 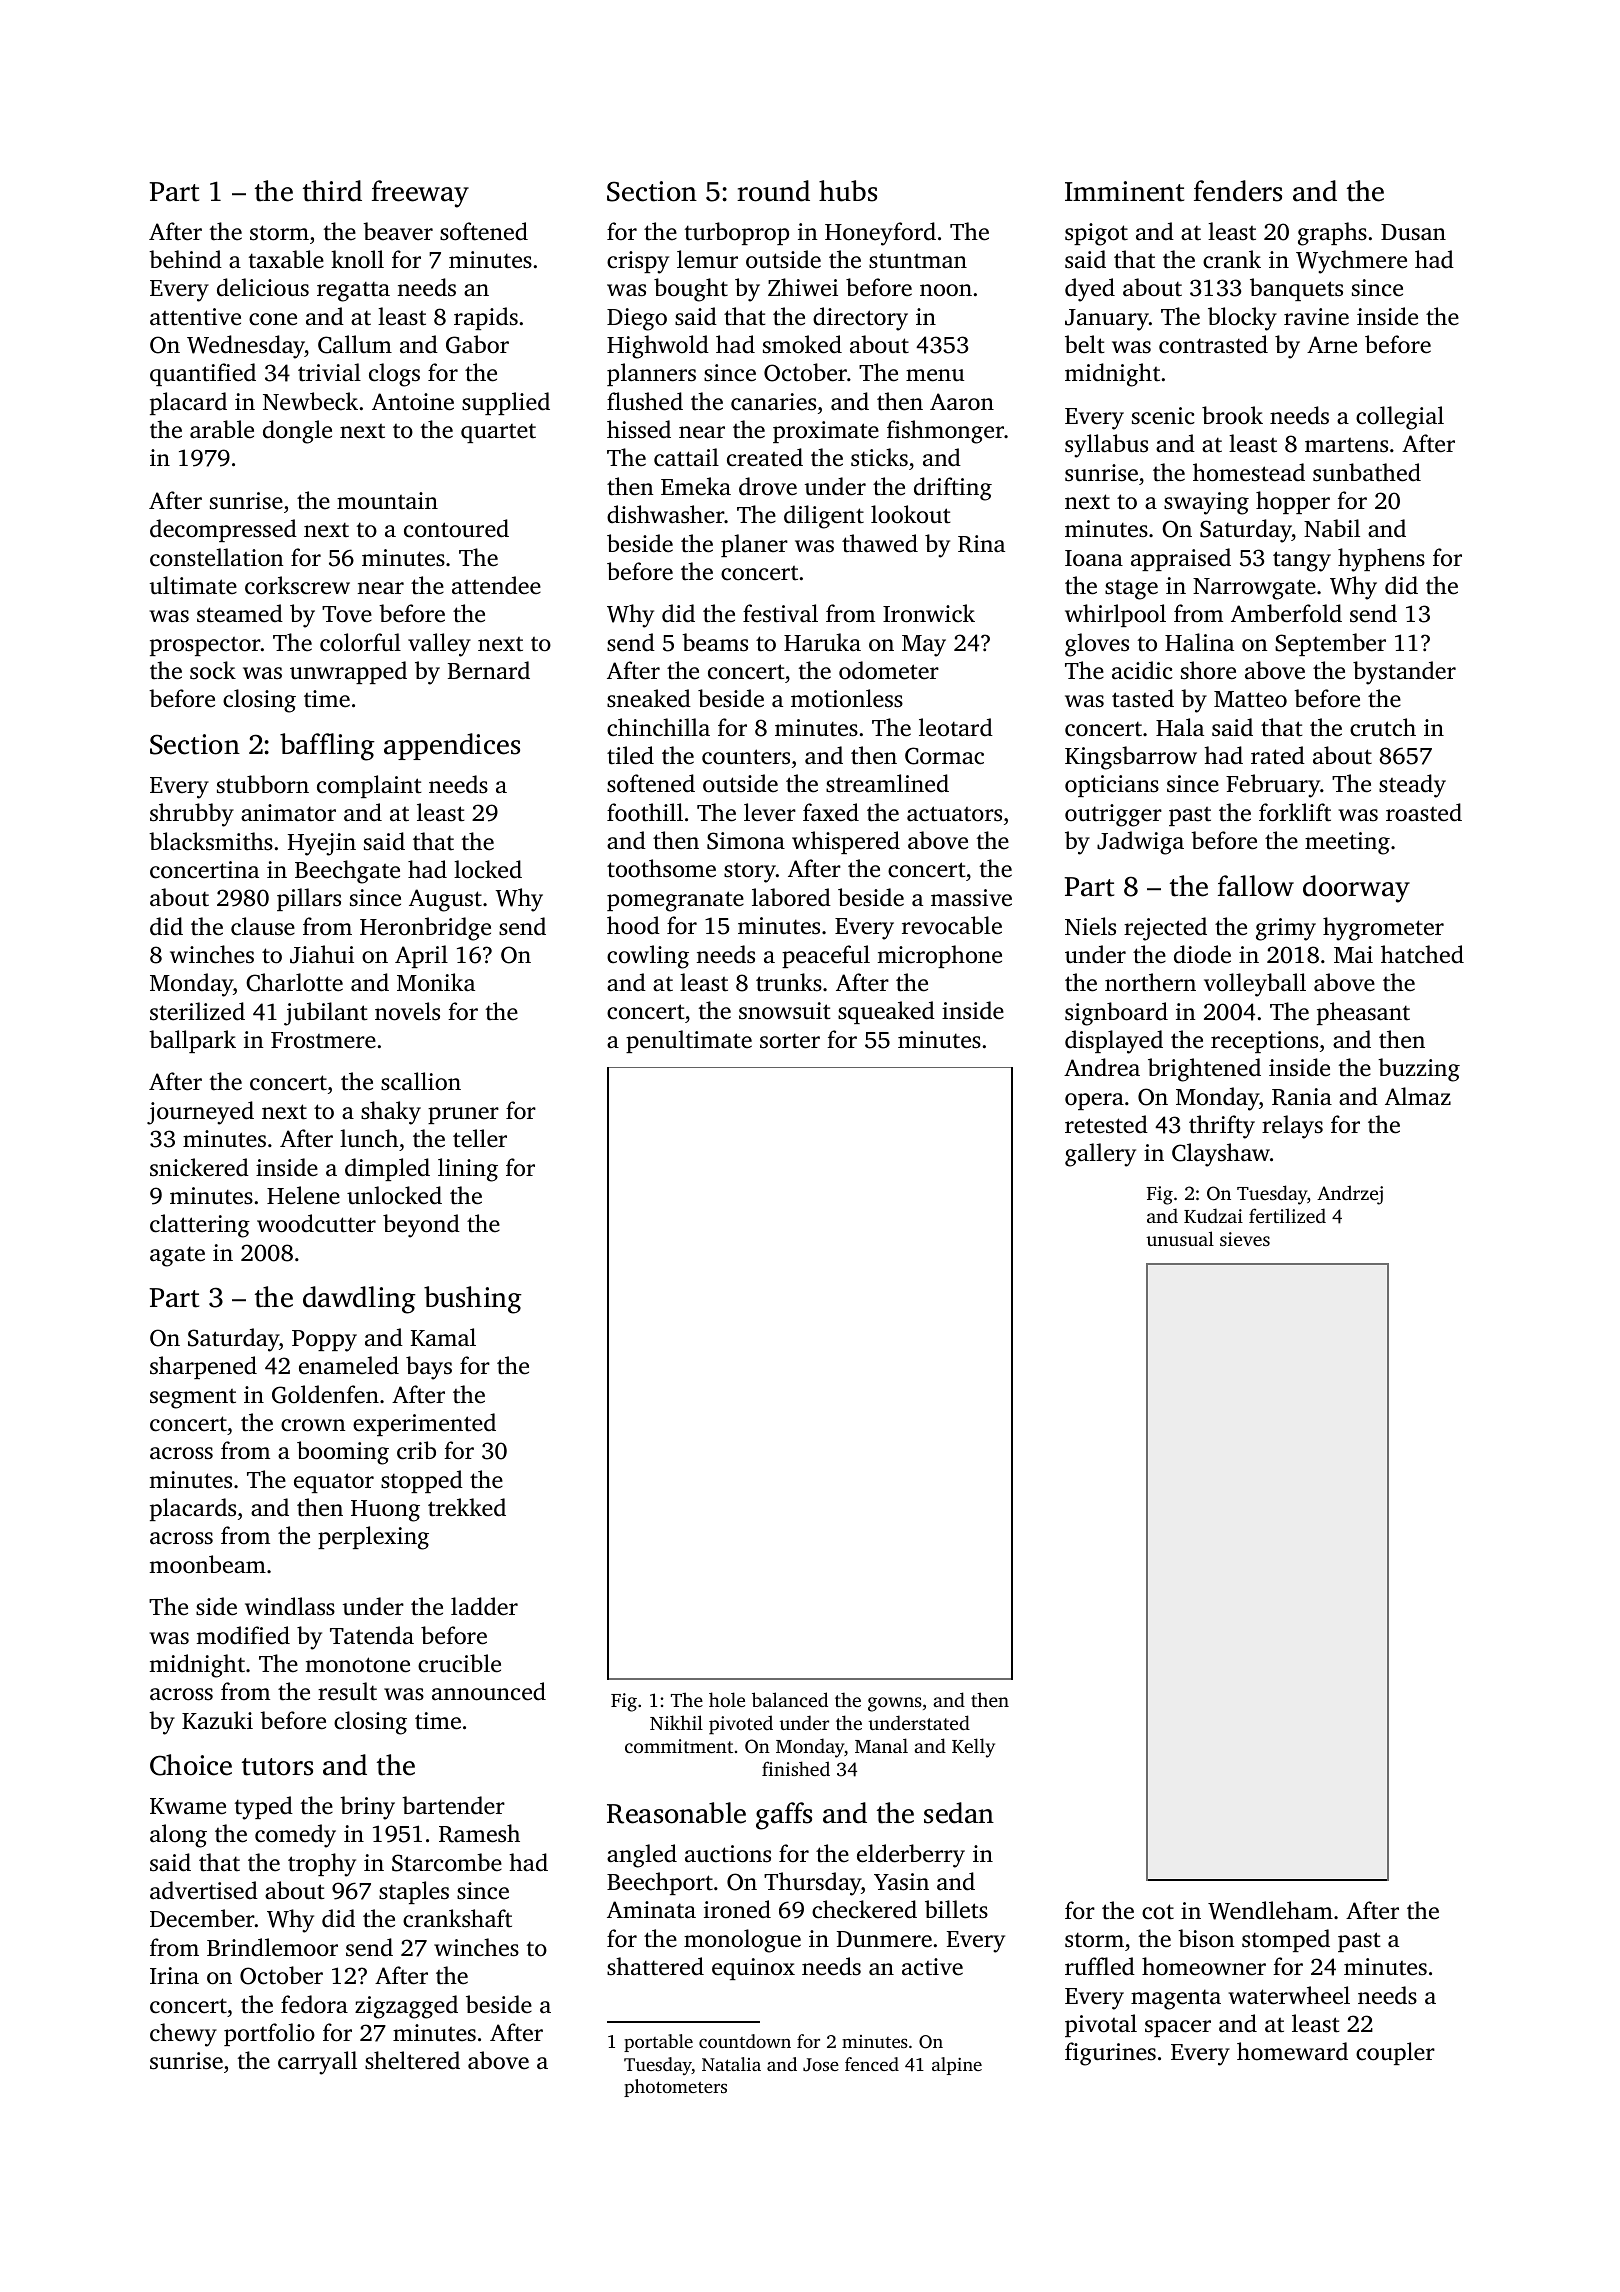 What do you see at coordinates (200, 1113) in the screenshot?
I see `journeyed` at bounding box center [200, 1113].
